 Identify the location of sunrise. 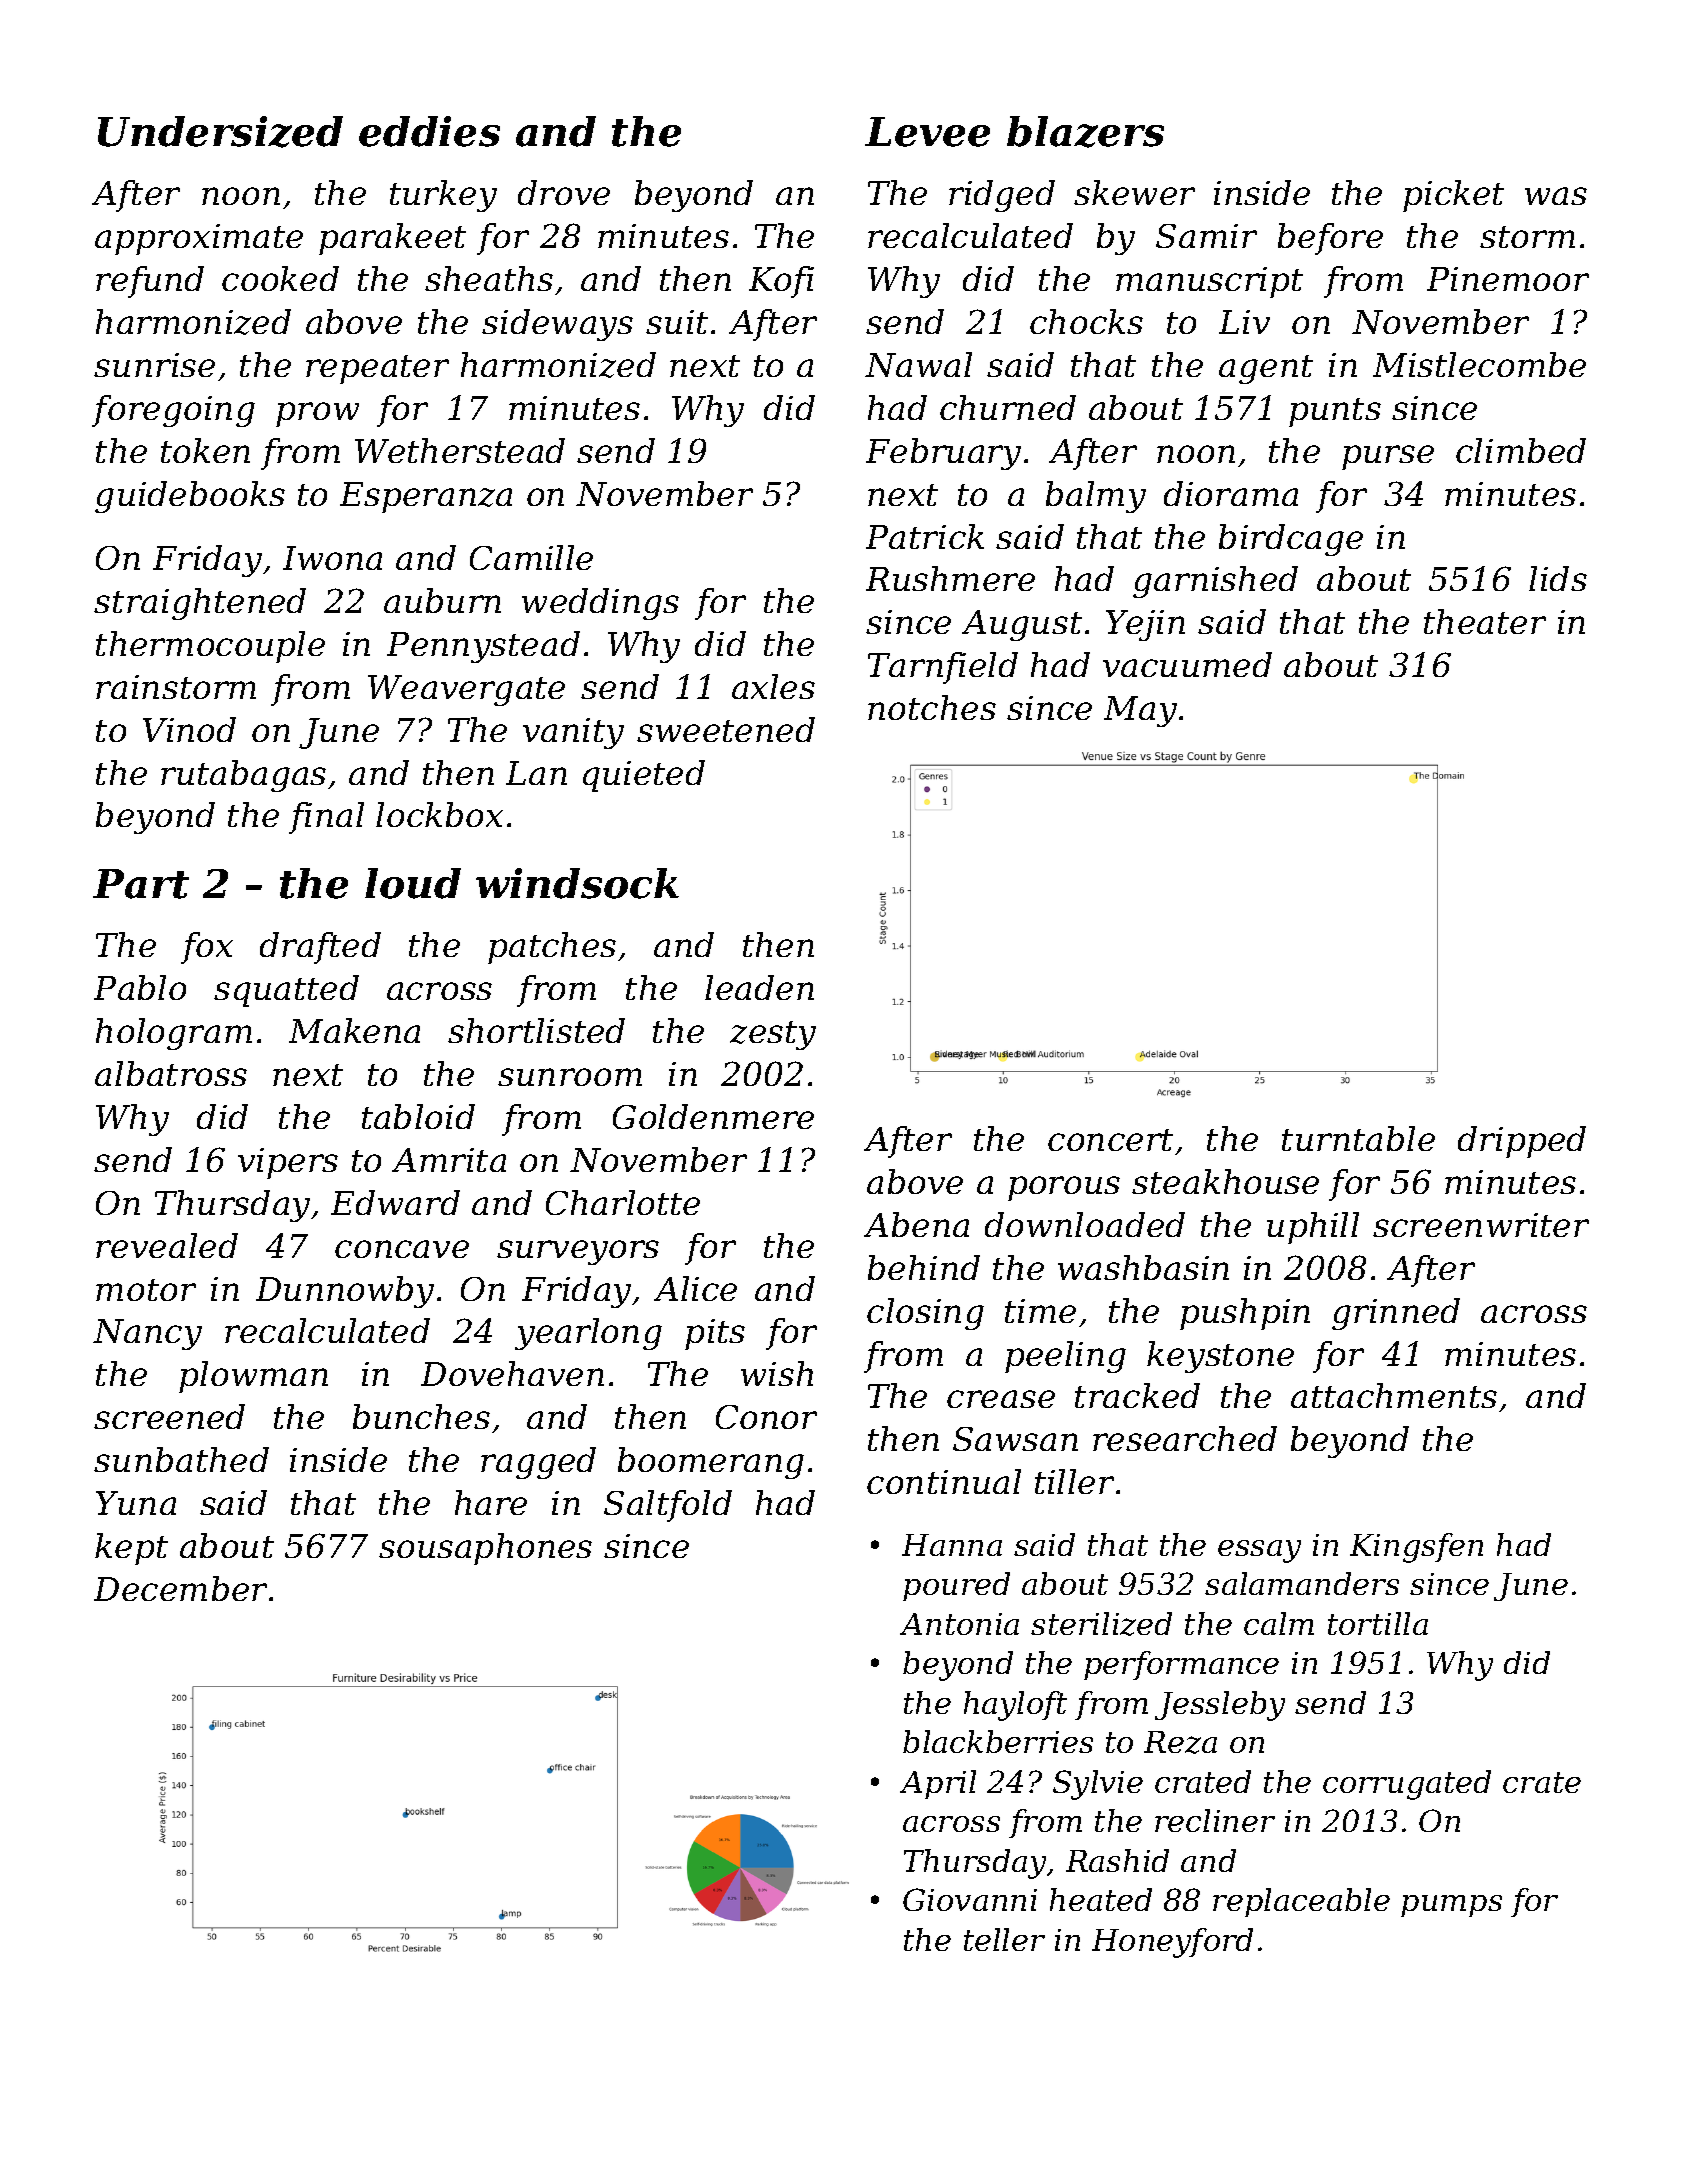
(154, 365).
